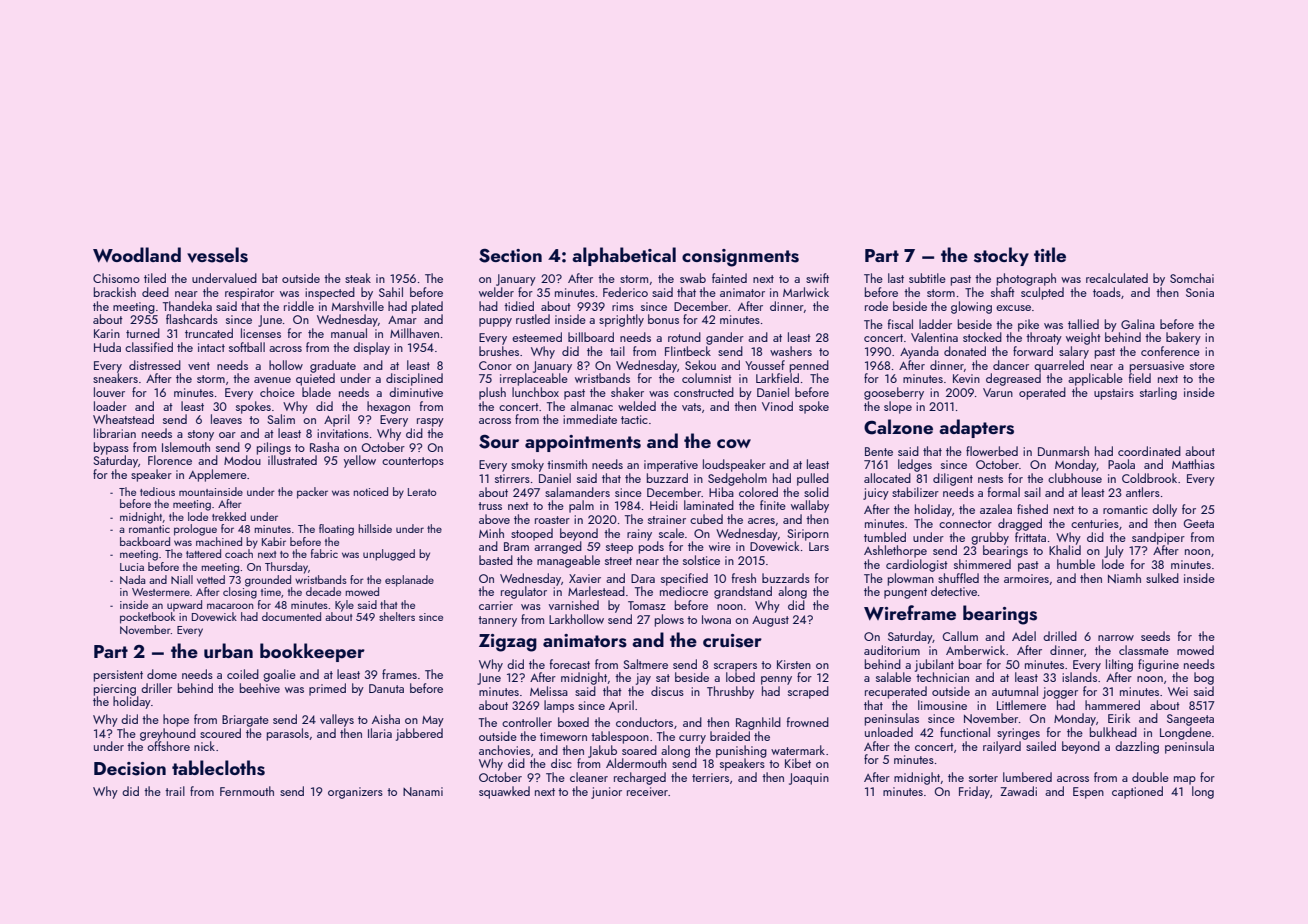  What do you see at coordinates (971, 307) in the image?
I see `glowing` at bounding box center [971, 307].
